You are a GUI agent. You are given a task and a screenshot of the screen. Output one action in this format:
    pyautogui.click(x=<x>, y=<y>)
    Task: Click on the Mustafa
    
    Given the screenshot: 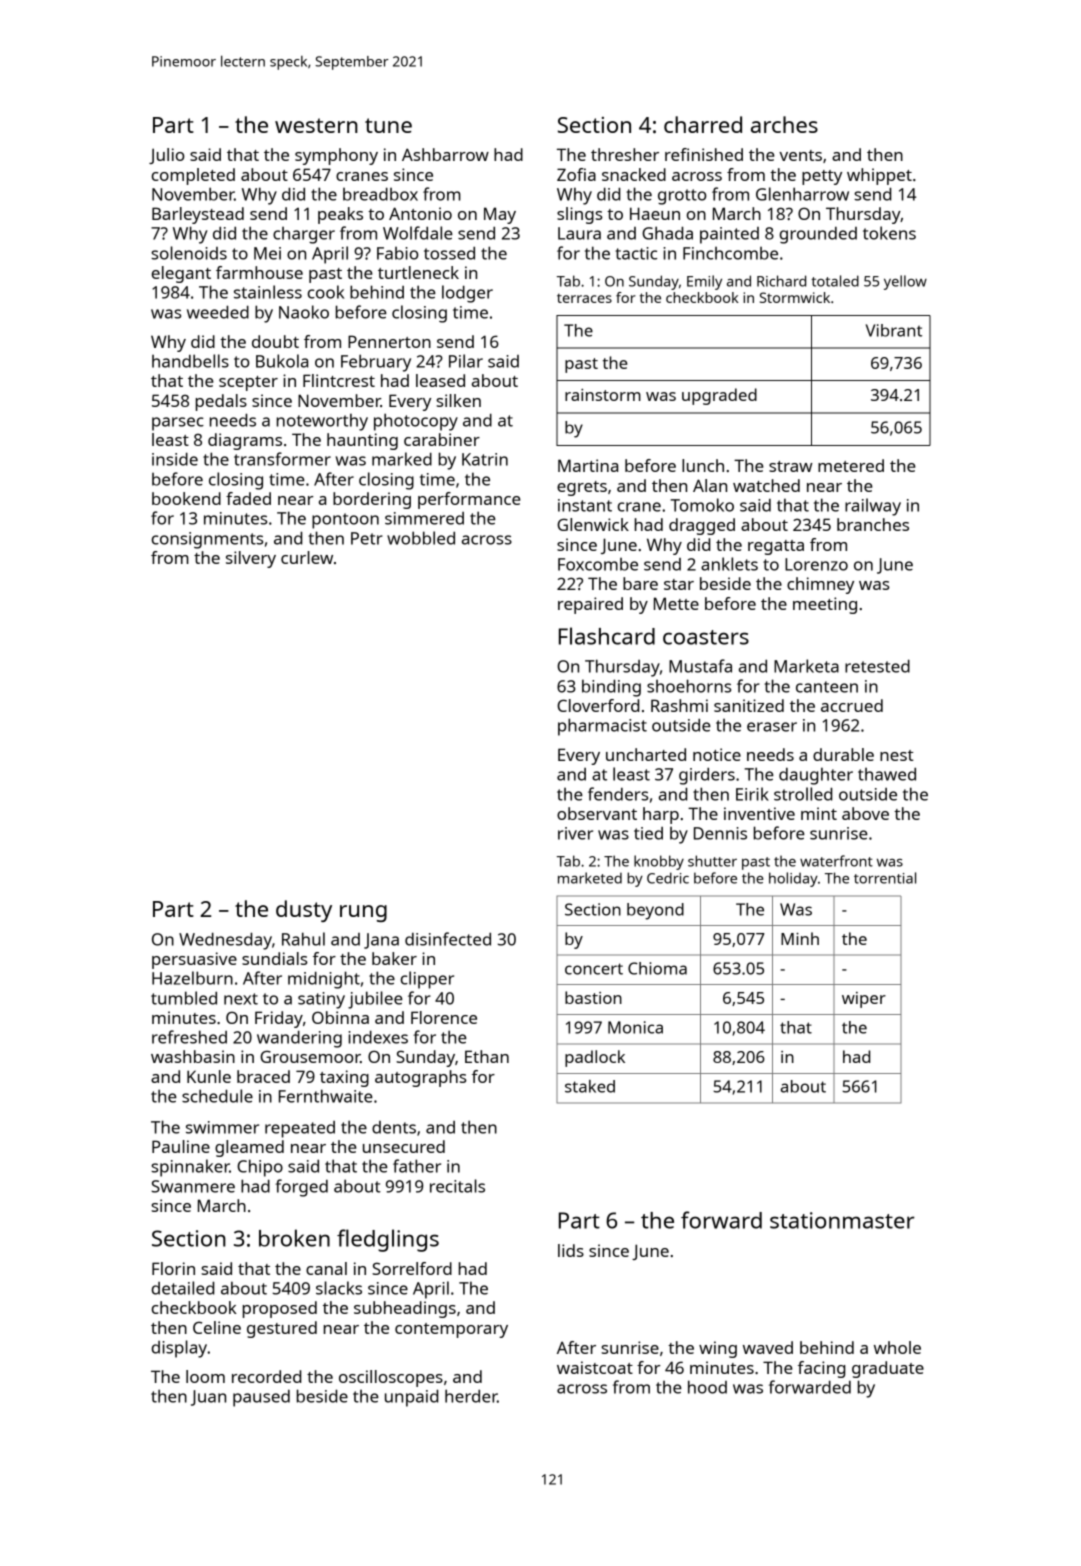 What is the action you would take?
    pyautogui.click(x=700, y=666)
